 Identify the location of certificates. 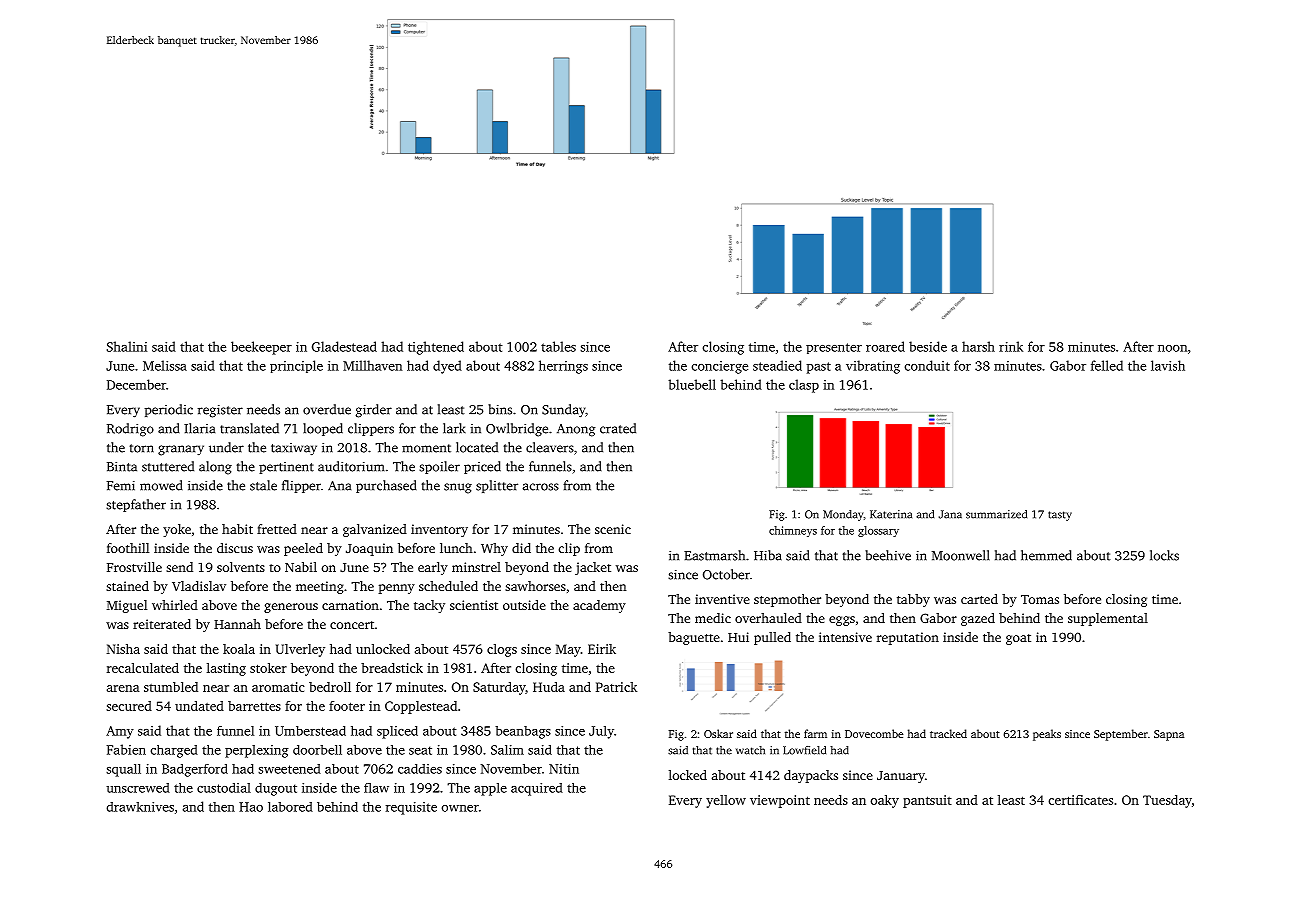
(1080, 800).
